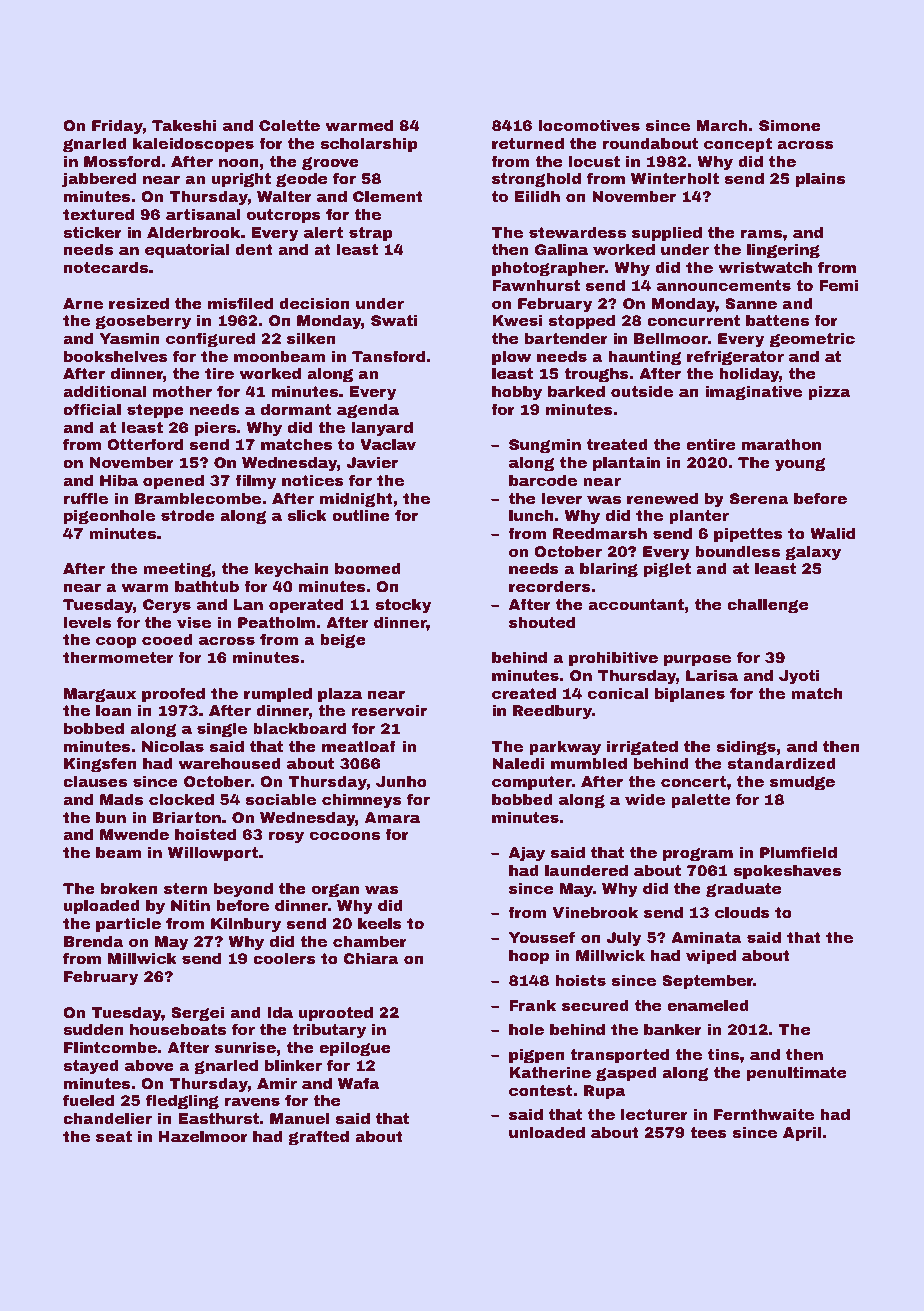 The height and width of the page is (1311, 924). I want to click on sidings, so click(746, 748).
